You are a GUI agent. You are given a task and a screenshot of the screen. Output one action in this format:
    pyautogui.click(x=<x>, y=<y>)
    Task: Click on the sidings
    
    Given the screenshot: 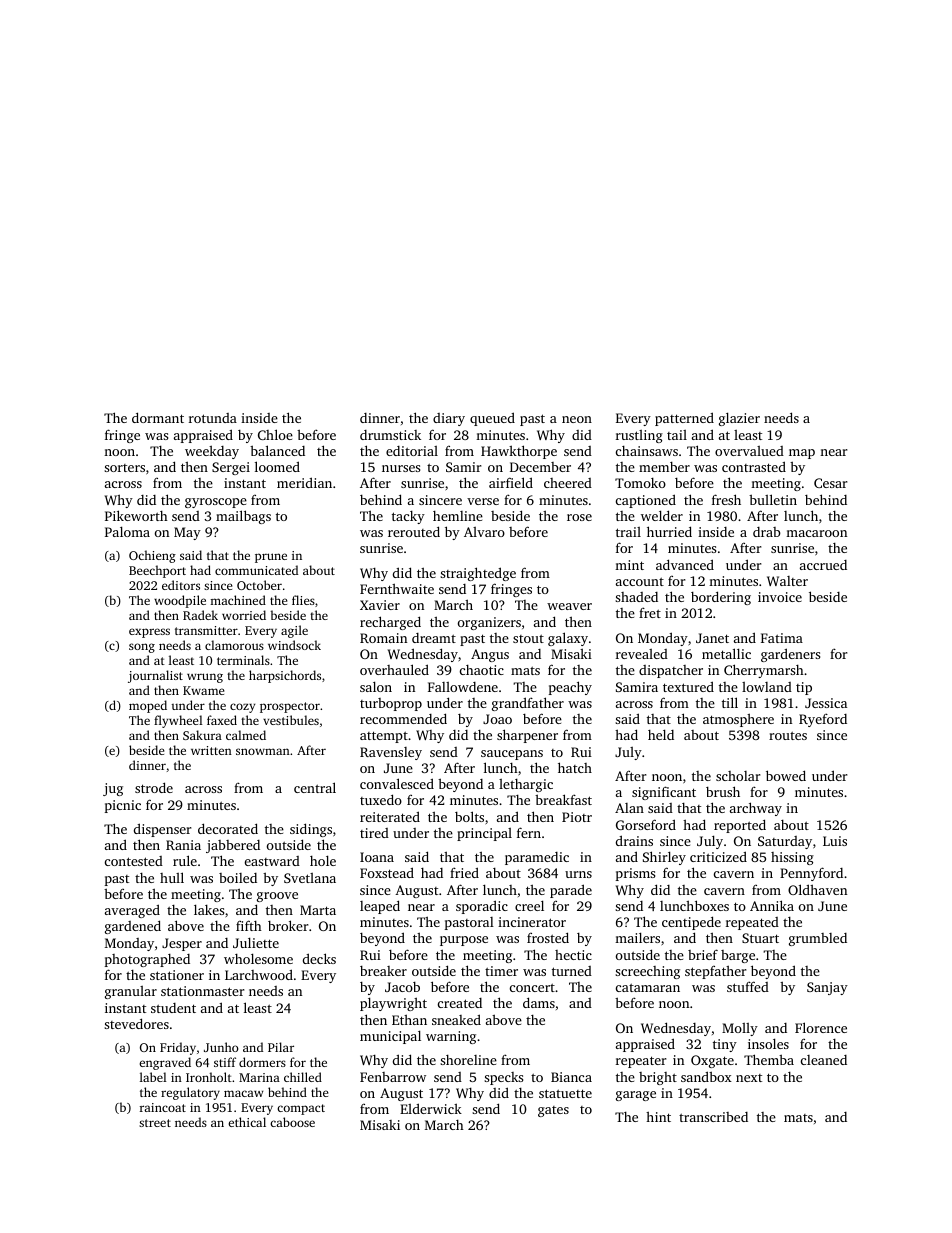 What is the action you would take?
    pyautogui.click(x=311, y=830)
